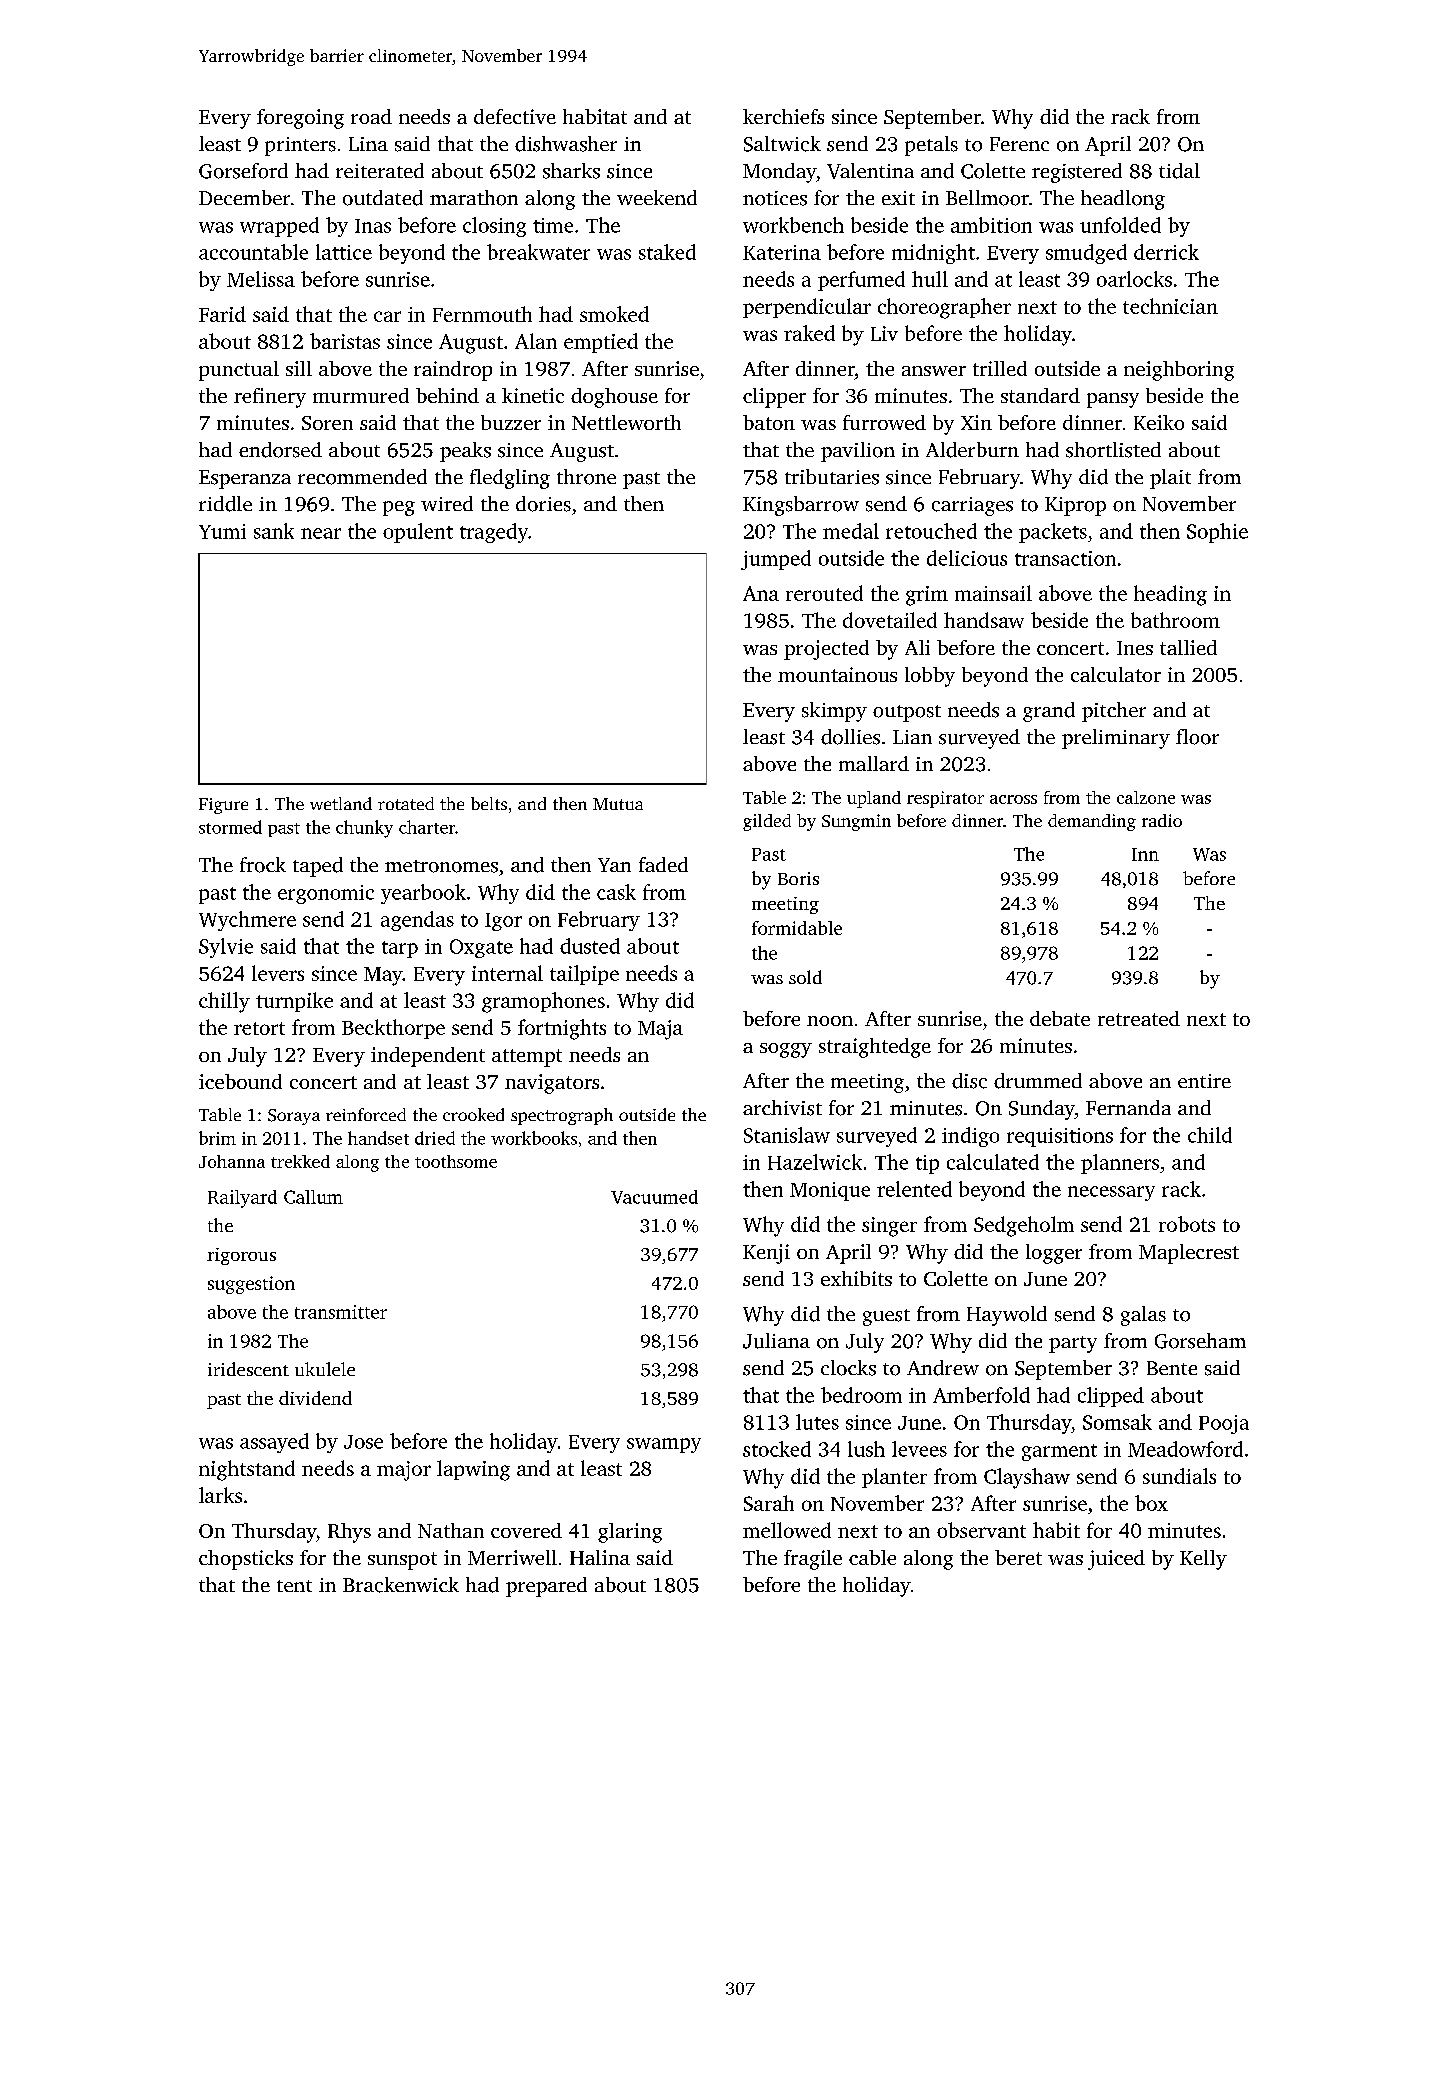 The width and height of the document is (1450, 2100). What do you see at coordinates (341, 1312) in the document?
I see `transmitter` at bounding box center [341, 1312].
